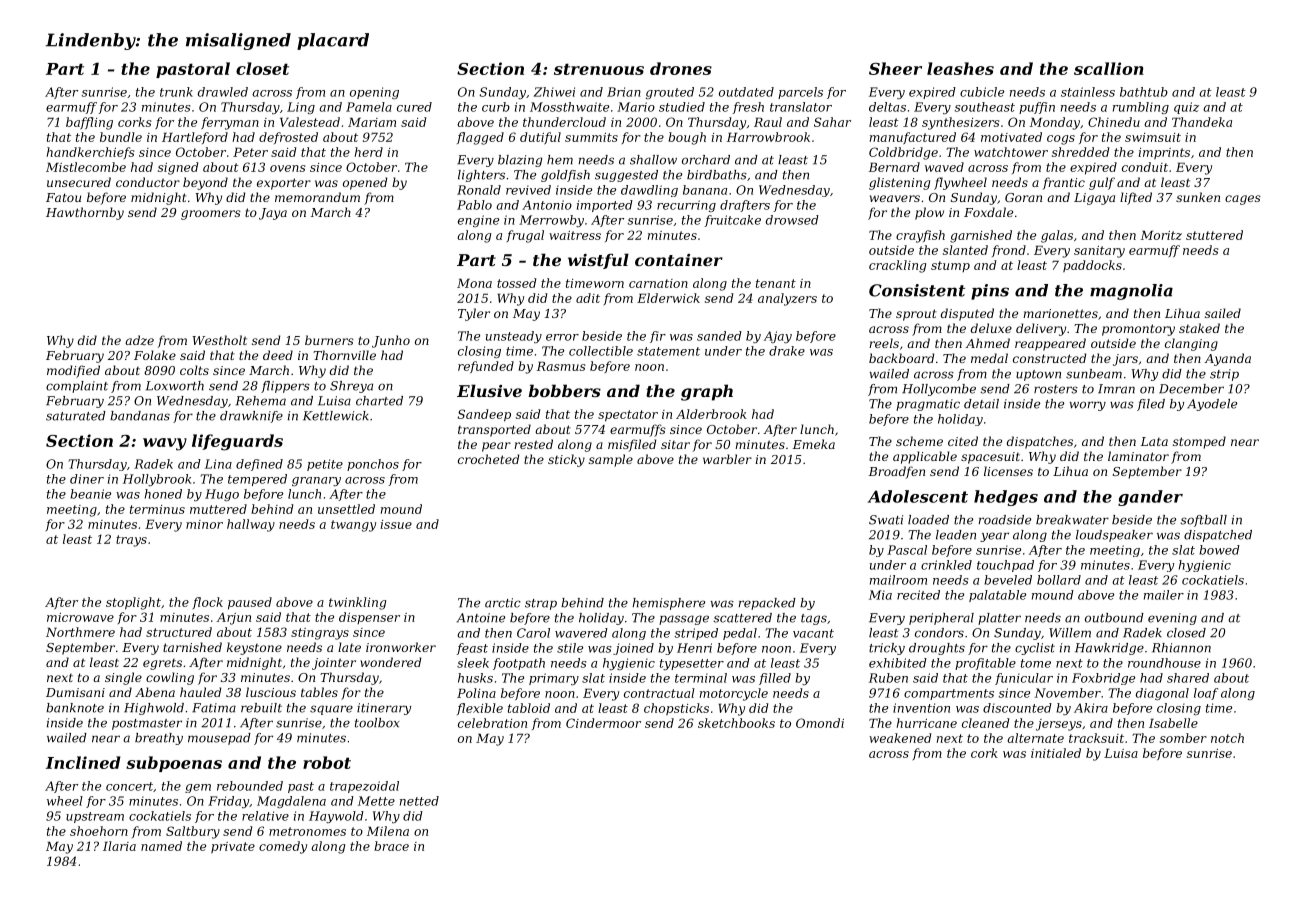 The height and width of the screenshot is (924, 1308). I want to click on postmaster, so click(147, 724).
